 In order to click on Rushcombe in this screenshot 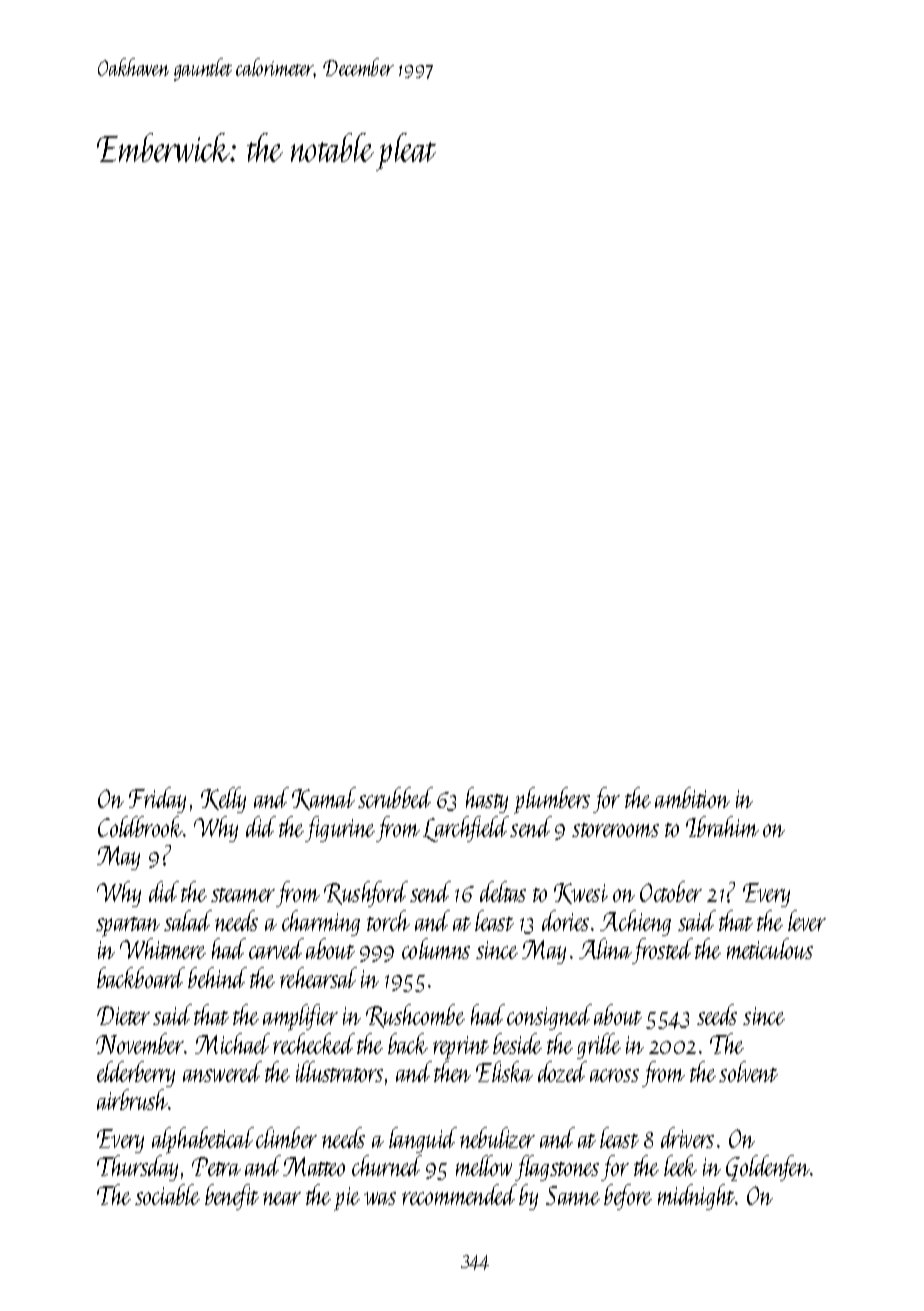, I will do `click(415, 1016)`.
